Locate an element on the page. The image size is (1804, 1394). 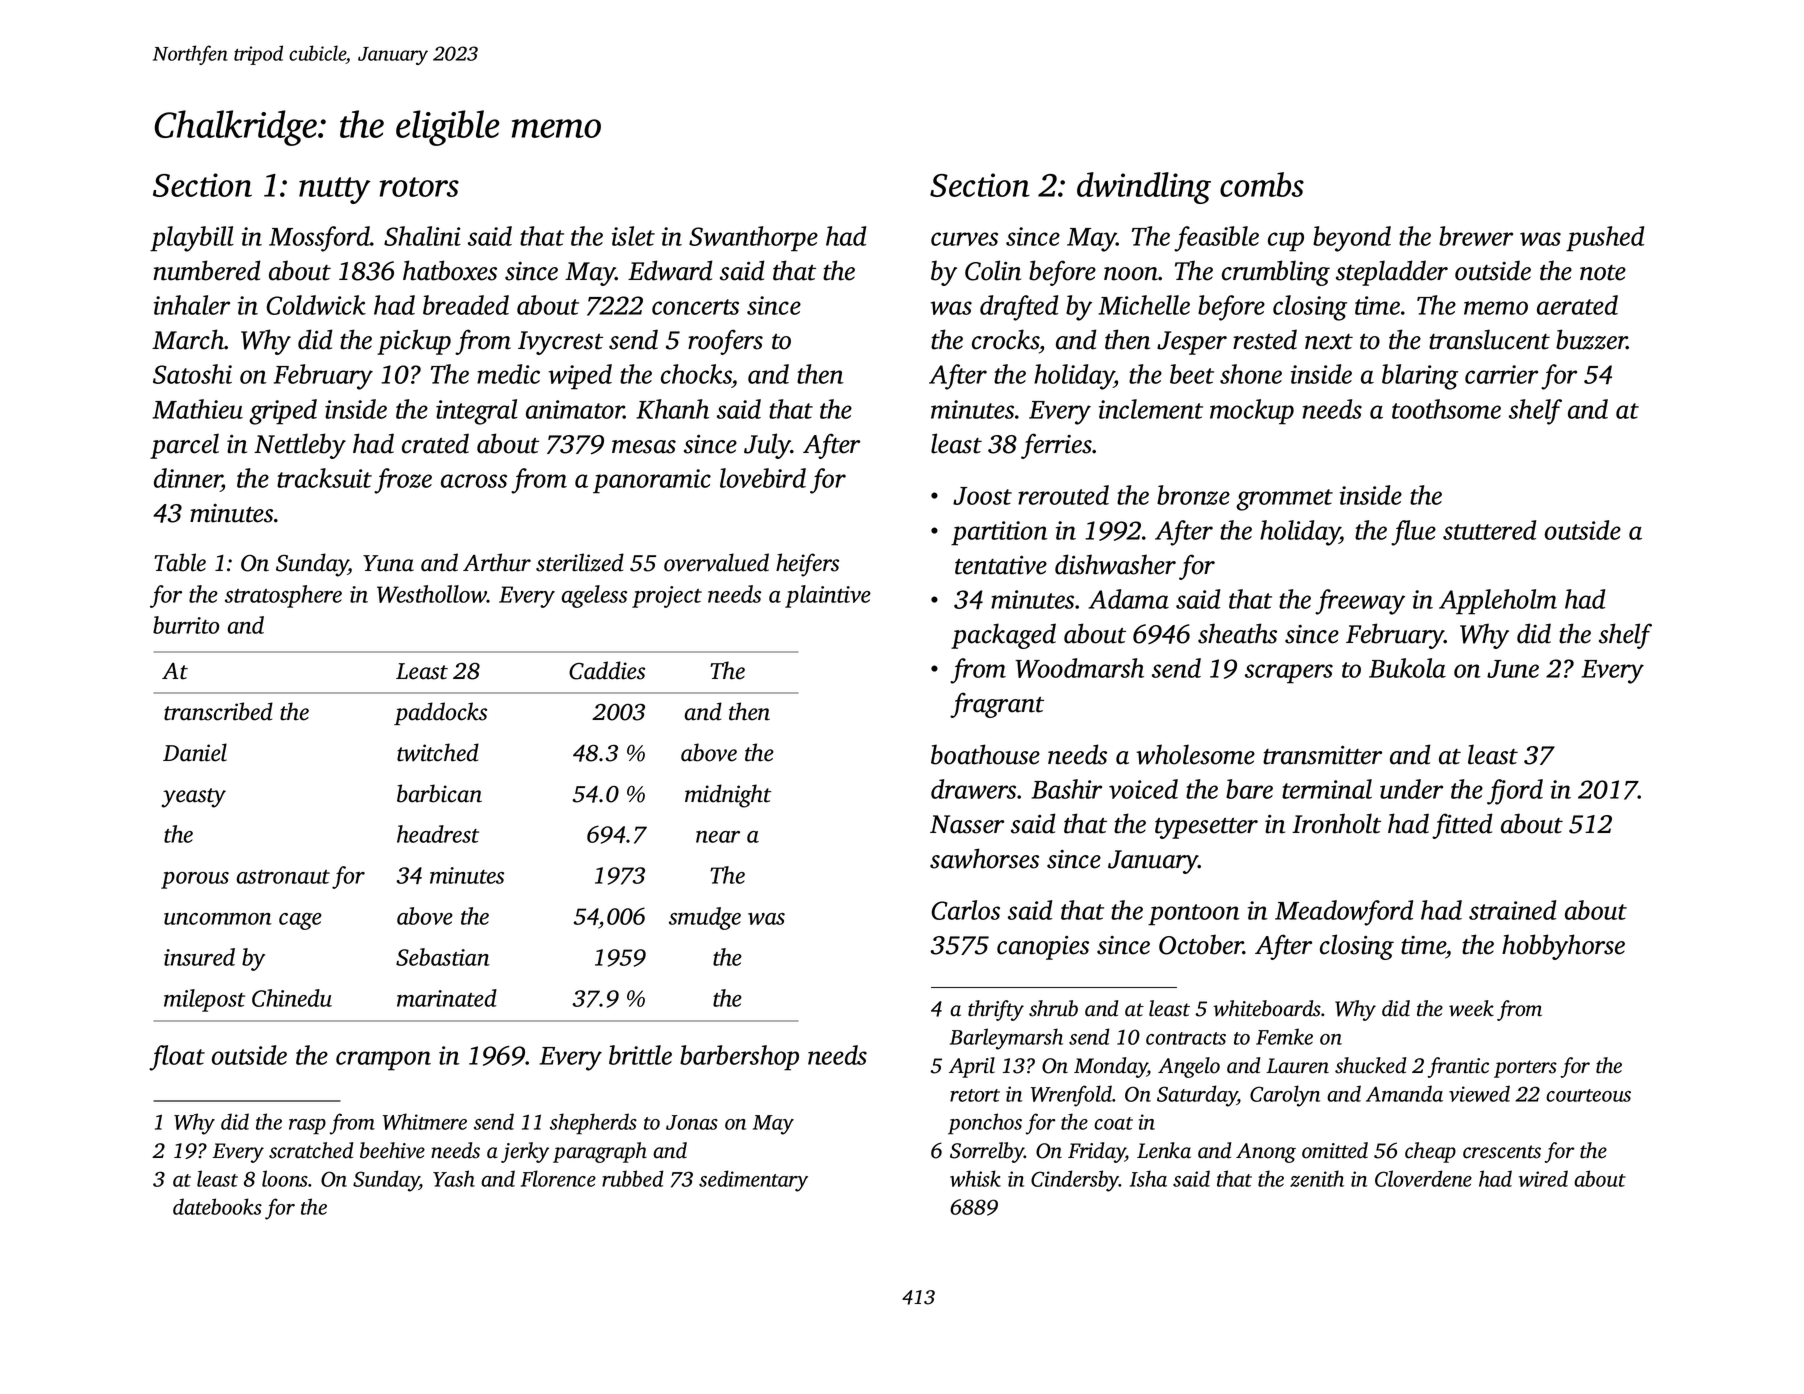
Swanthorpe is located at coordinates (753, 239).
